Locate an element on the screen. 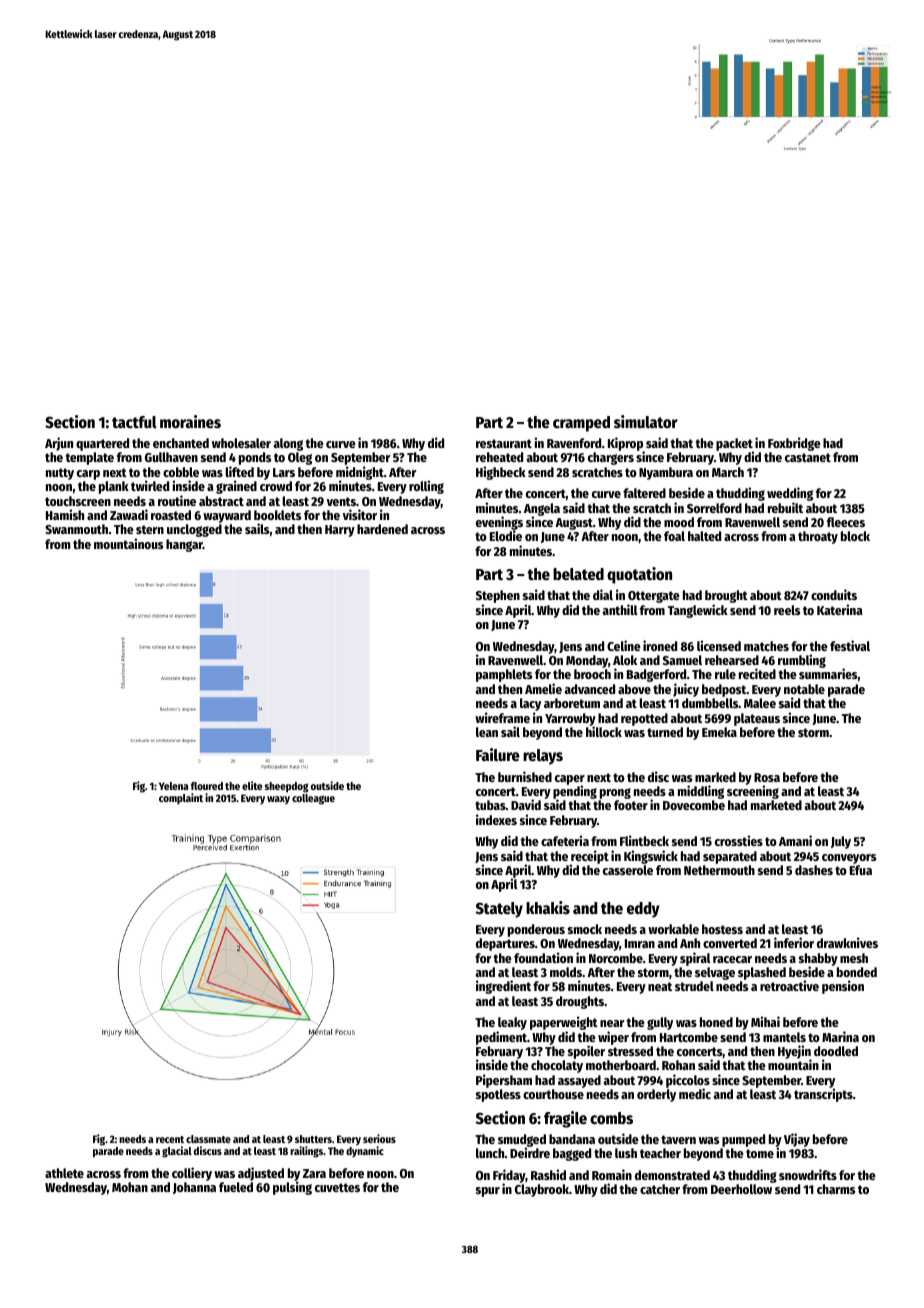 The height and width of the screenshot is (1308, 924). bonded is located at coordinates (857, 972).
